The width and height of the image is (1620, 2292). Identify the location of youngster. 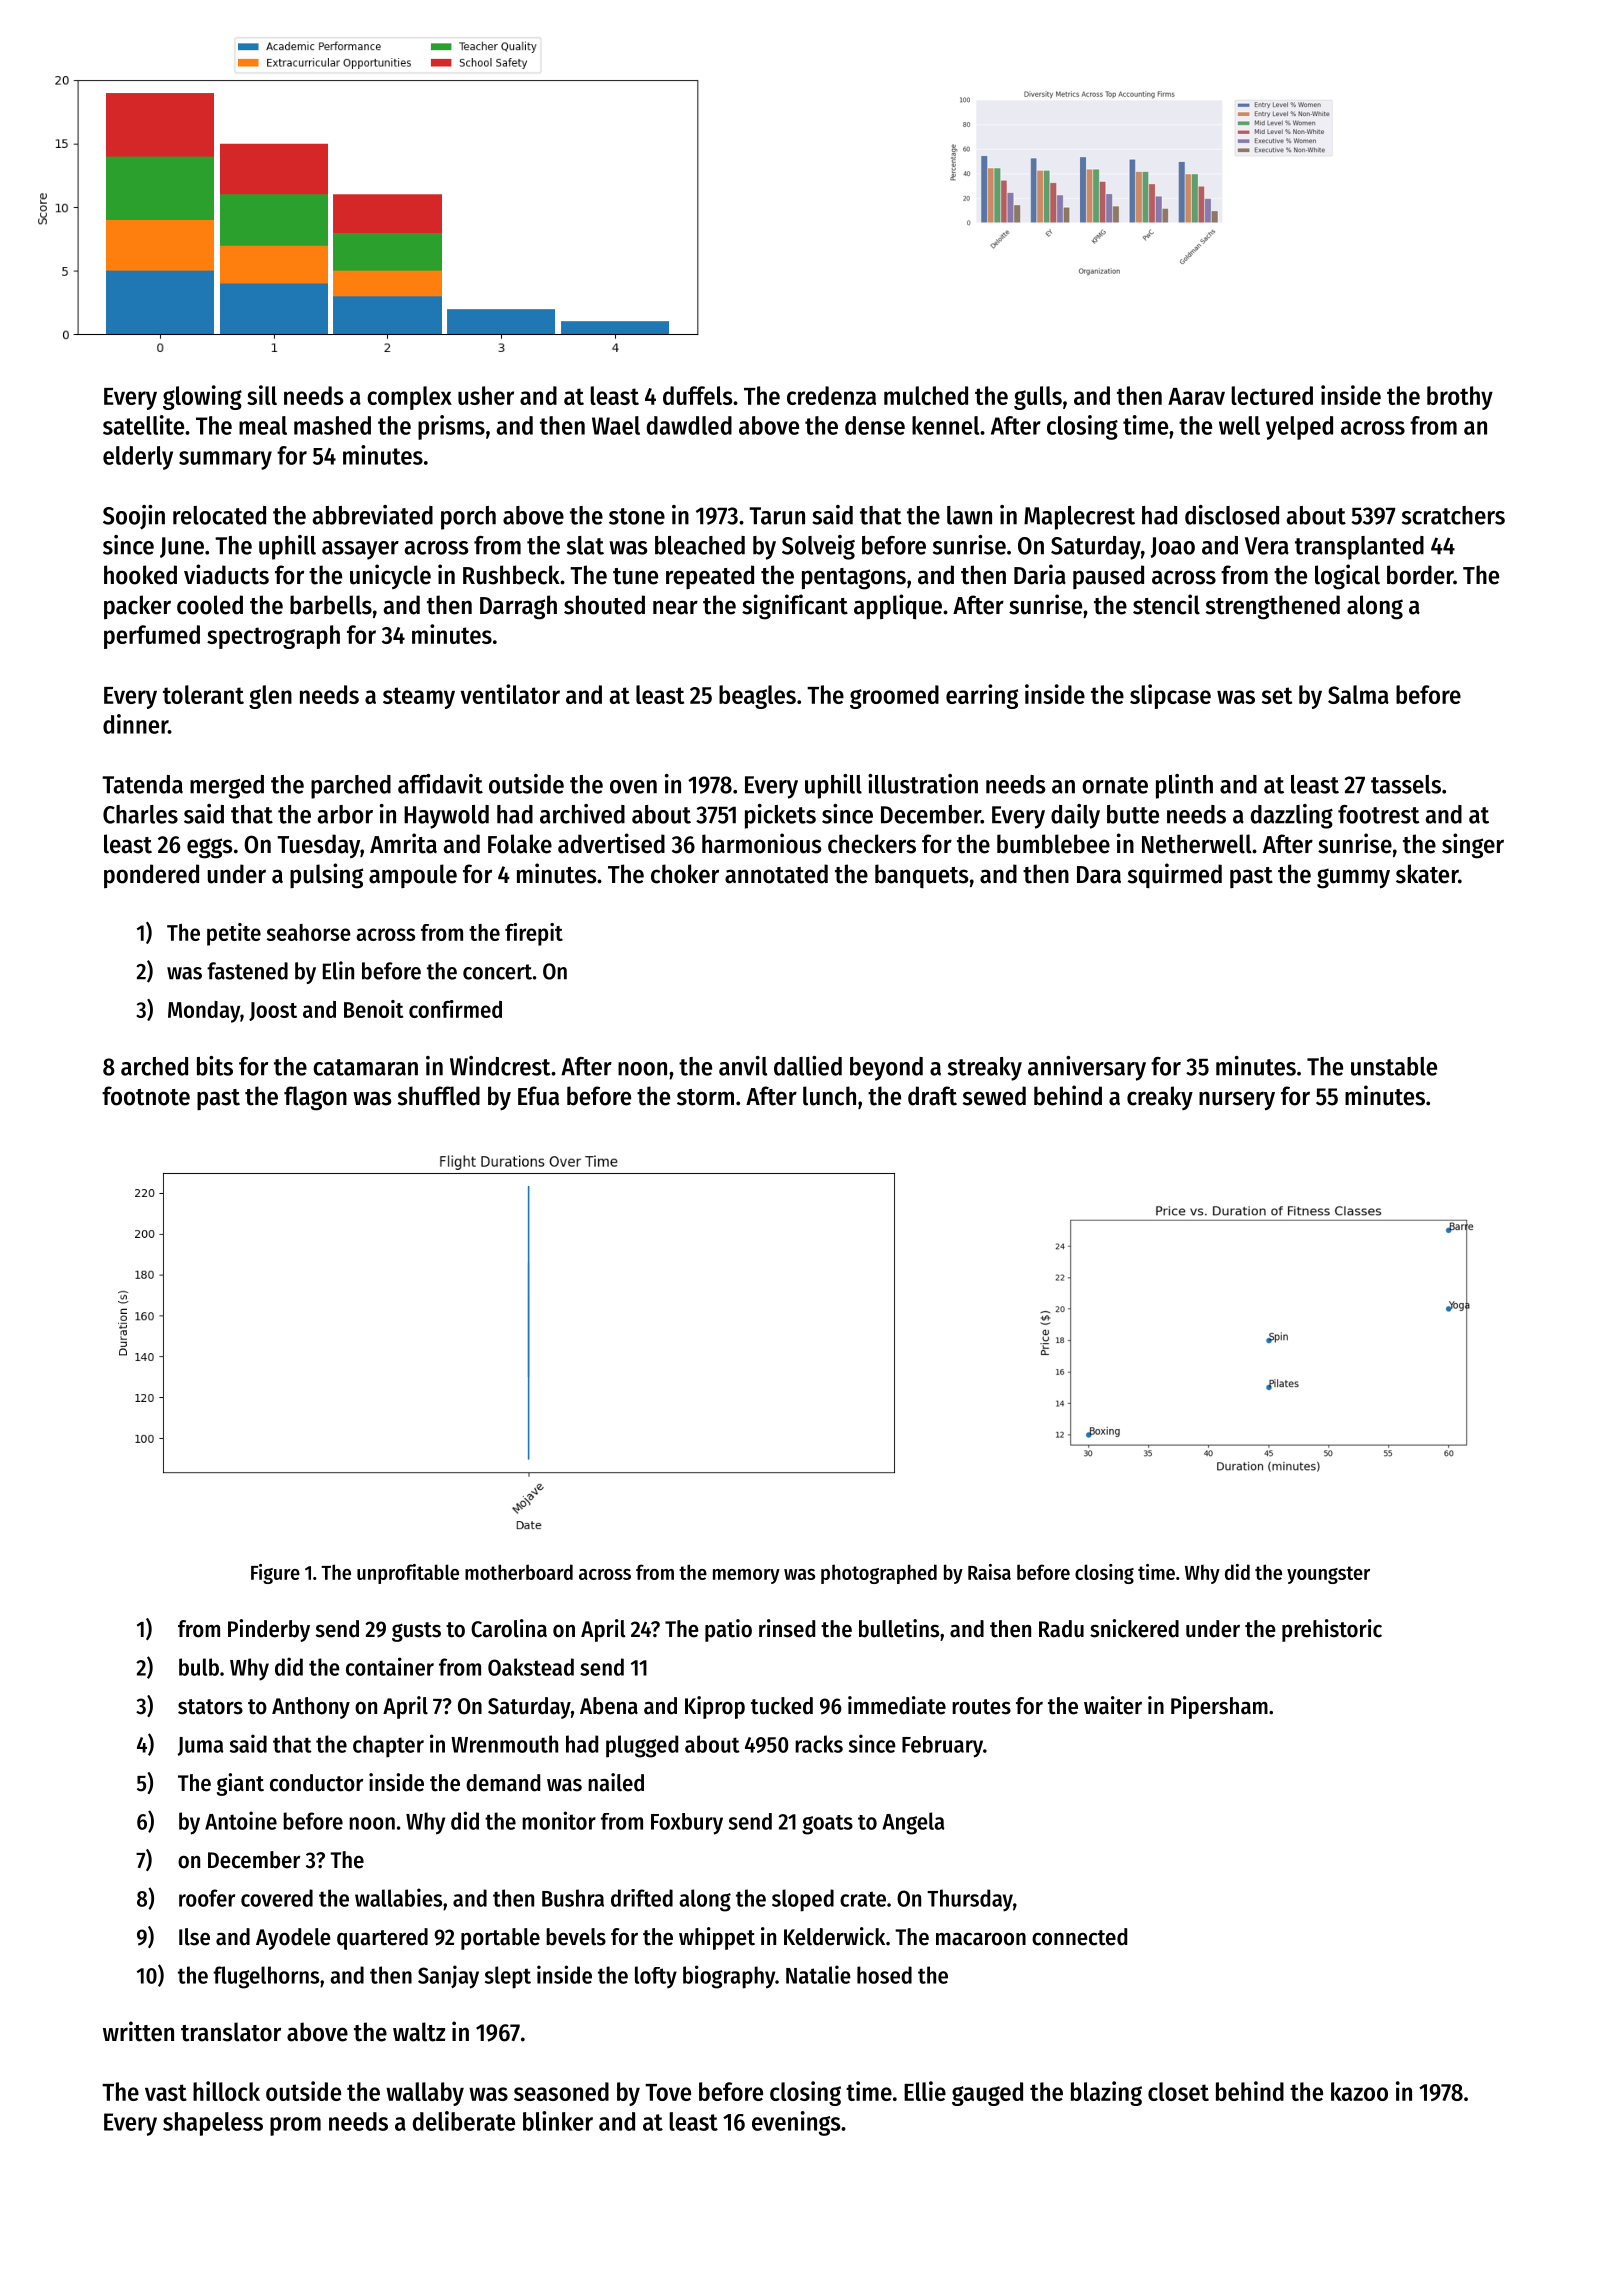
(1328, 1575).
